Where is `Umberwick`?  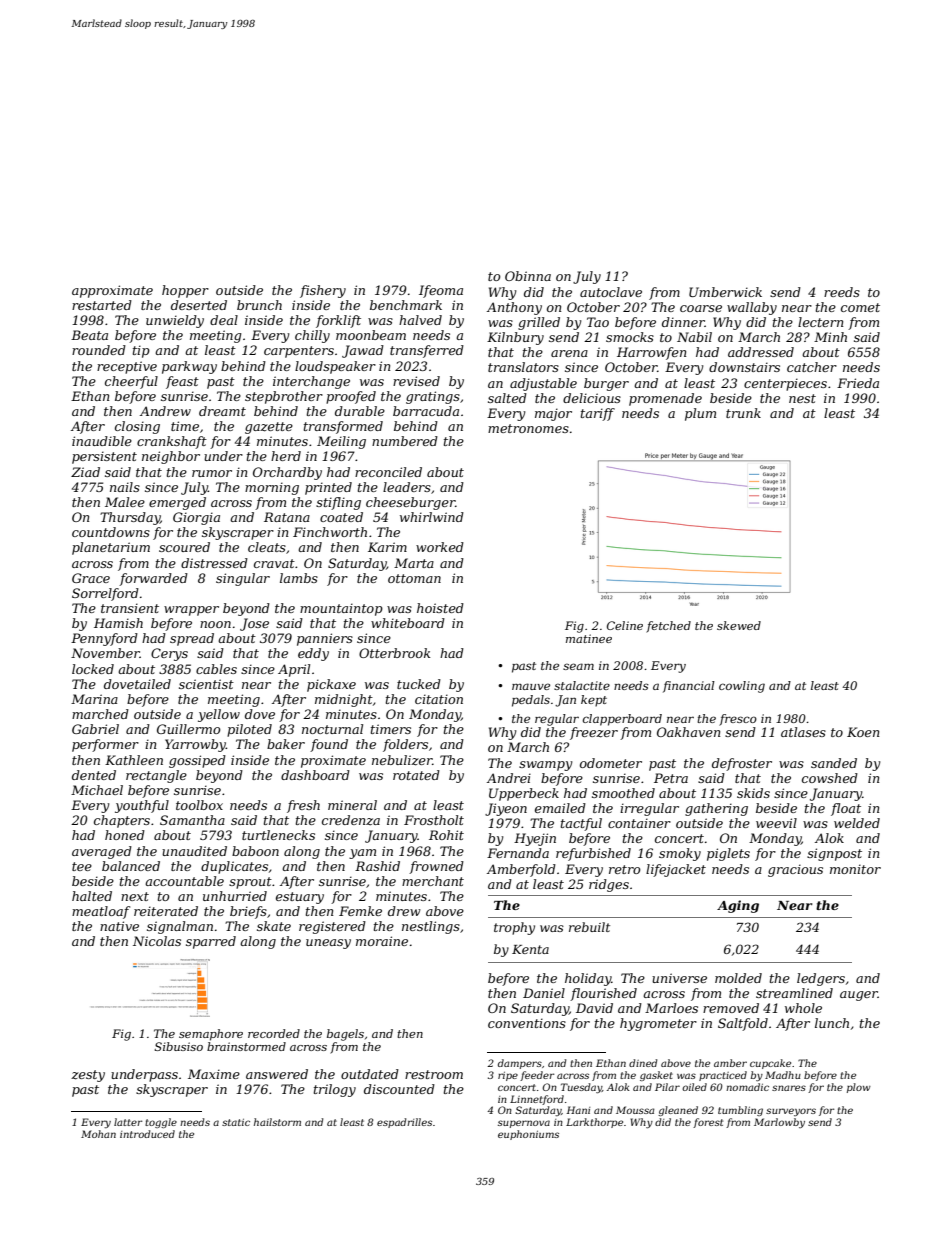
Umberwick is located at coordinates (725, 292).
